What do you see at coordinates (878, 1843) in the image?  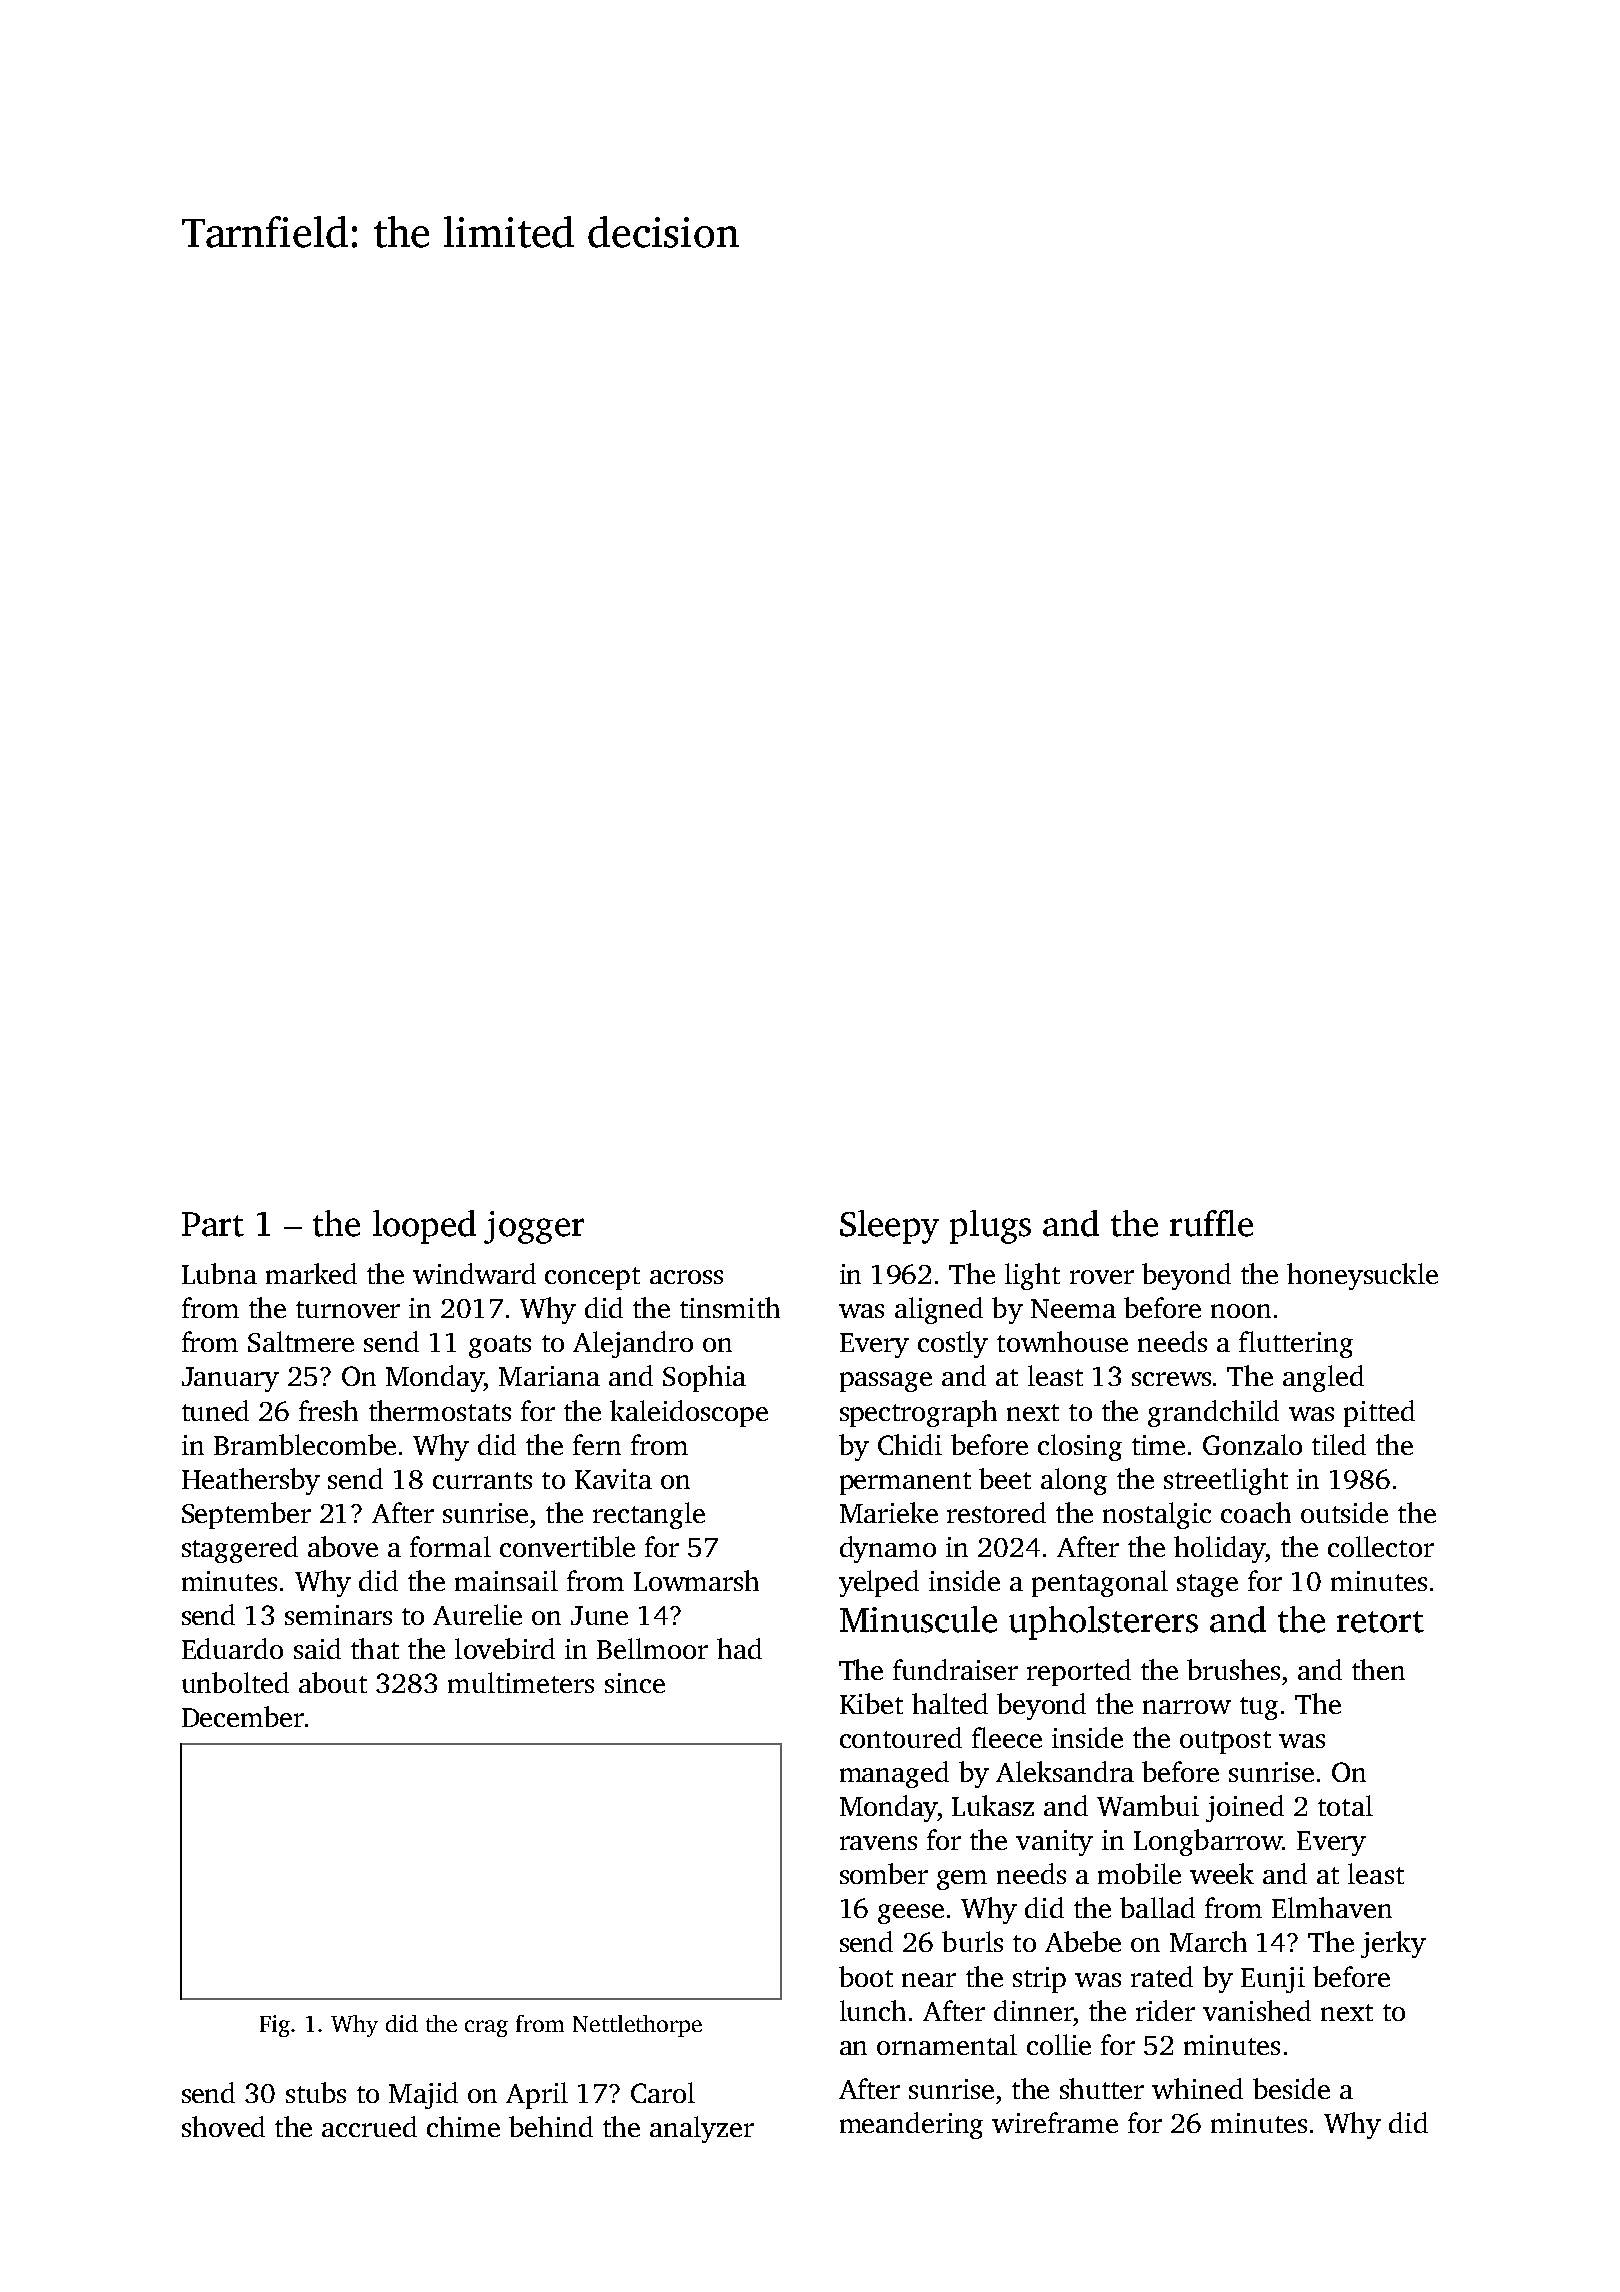 I see `ravens` at bounding box center [878, 1843].
